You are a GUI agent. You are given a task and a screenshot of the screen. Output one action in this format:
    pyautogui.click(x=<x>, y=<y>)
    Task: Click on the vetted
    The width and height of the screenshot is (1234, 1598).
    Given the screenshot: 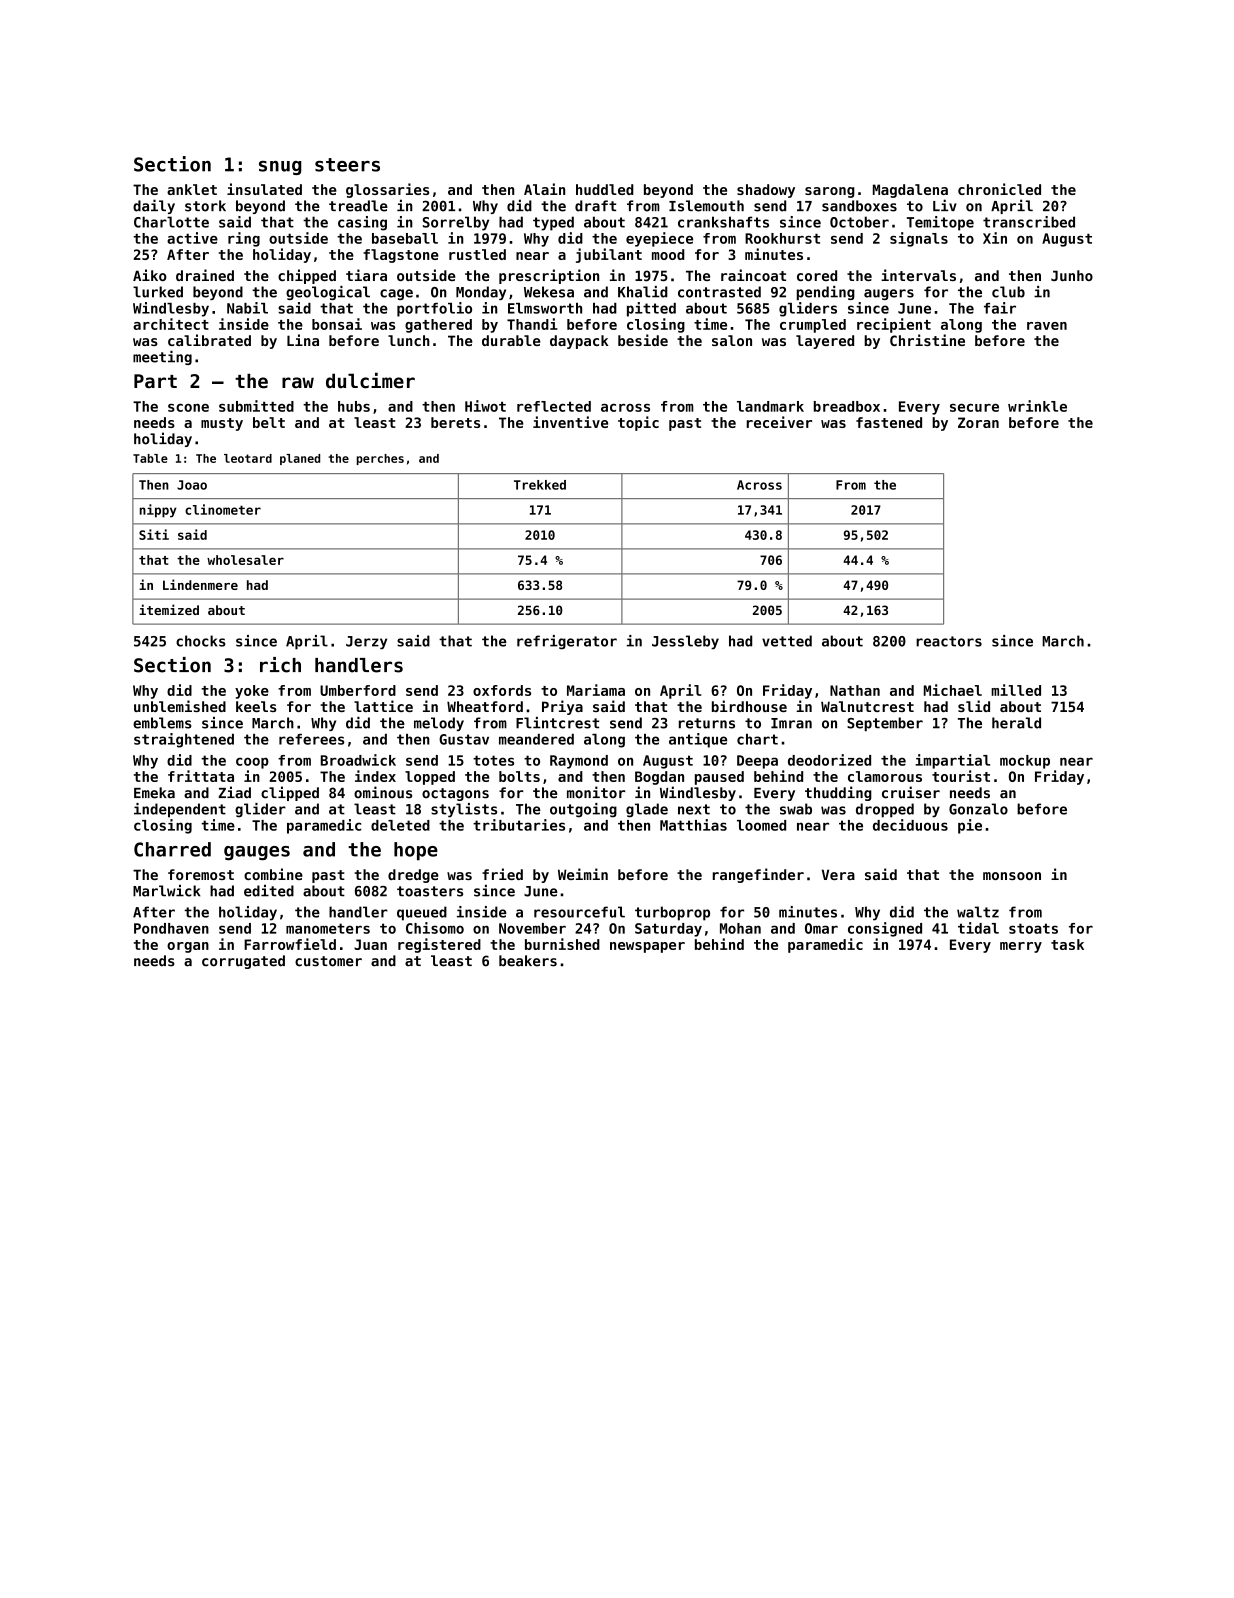 What is the action you would take?
    pyautogui.click(x=787, y=641)
